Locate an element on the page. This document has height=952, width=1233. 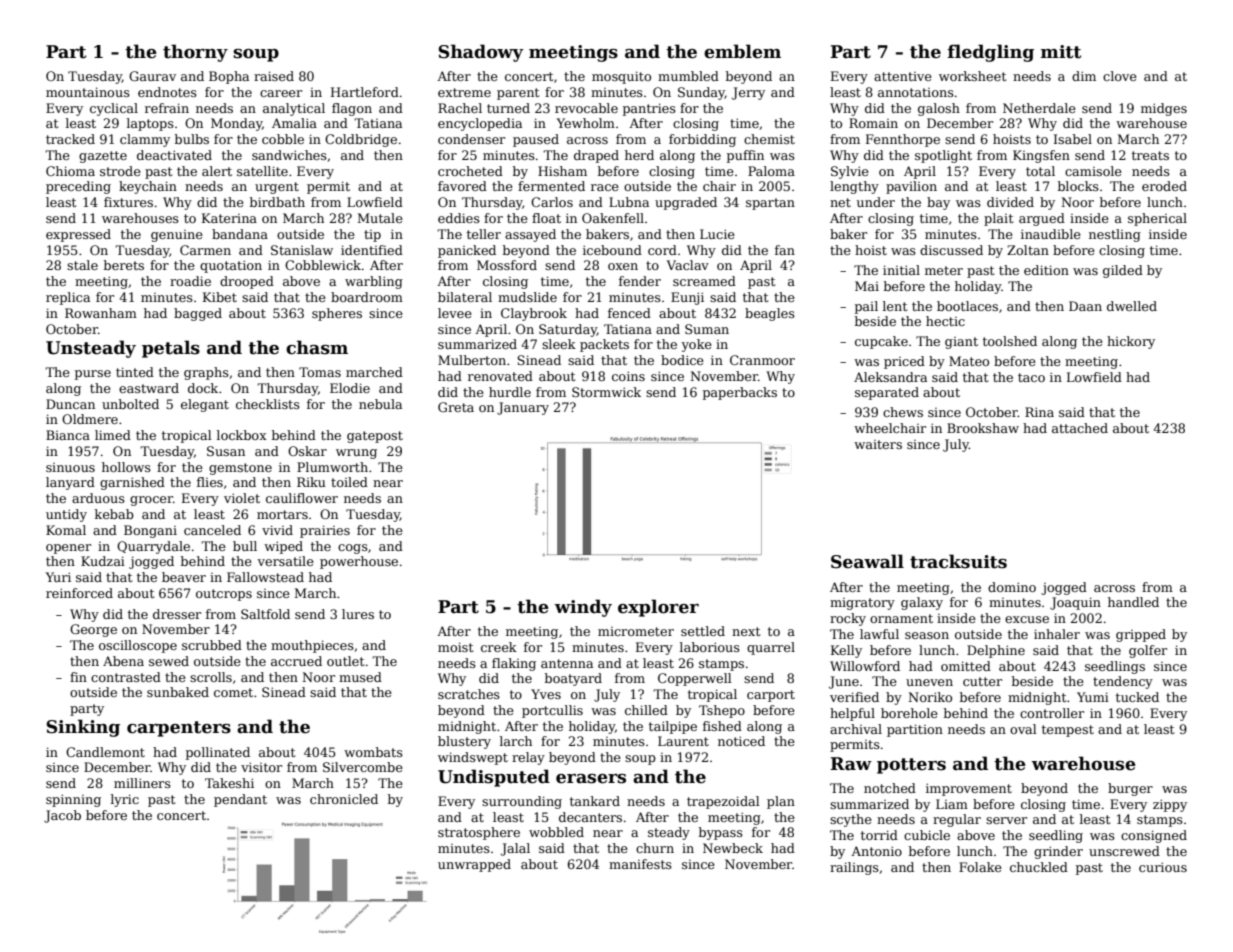
bodice is located at coordinates (682, 360).
